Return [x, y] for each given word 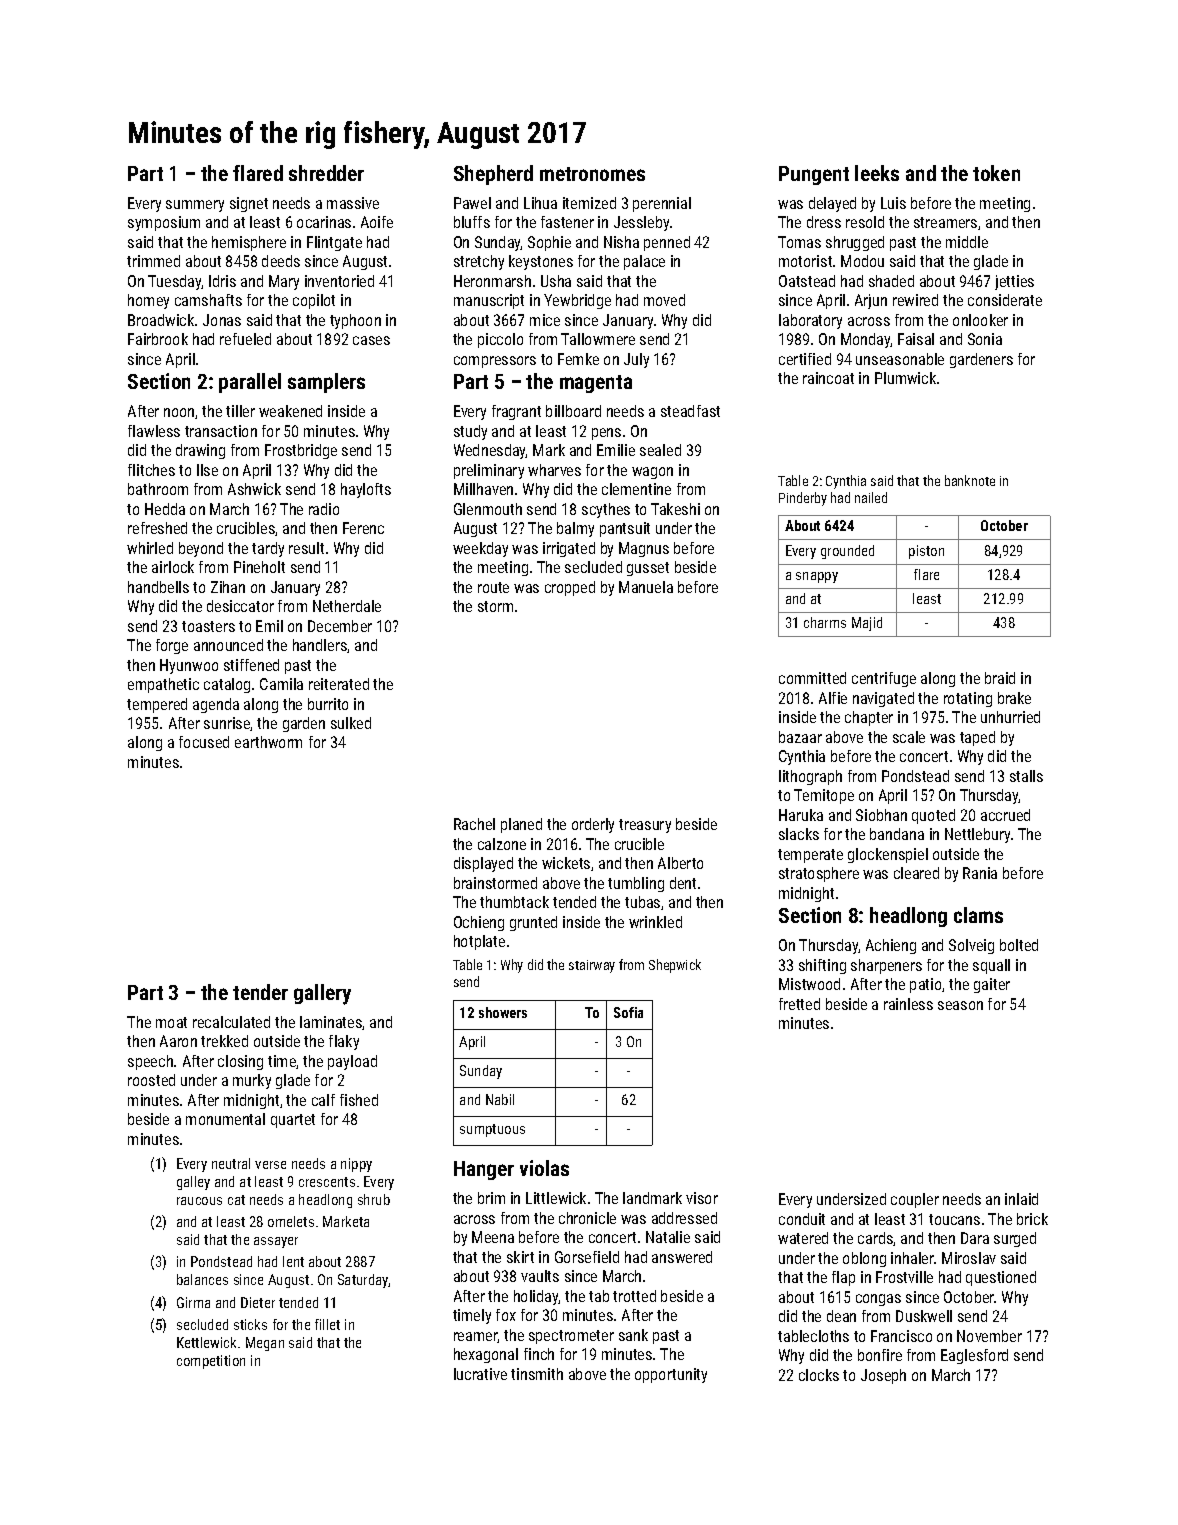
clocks [819, 1375]
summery [195, 206]
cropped [570, 588]
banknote [970, 480]
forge [172, 646]
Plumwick [905, 378]
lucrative [480, 1374]
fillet [327, 1324]
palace [644, 262]
